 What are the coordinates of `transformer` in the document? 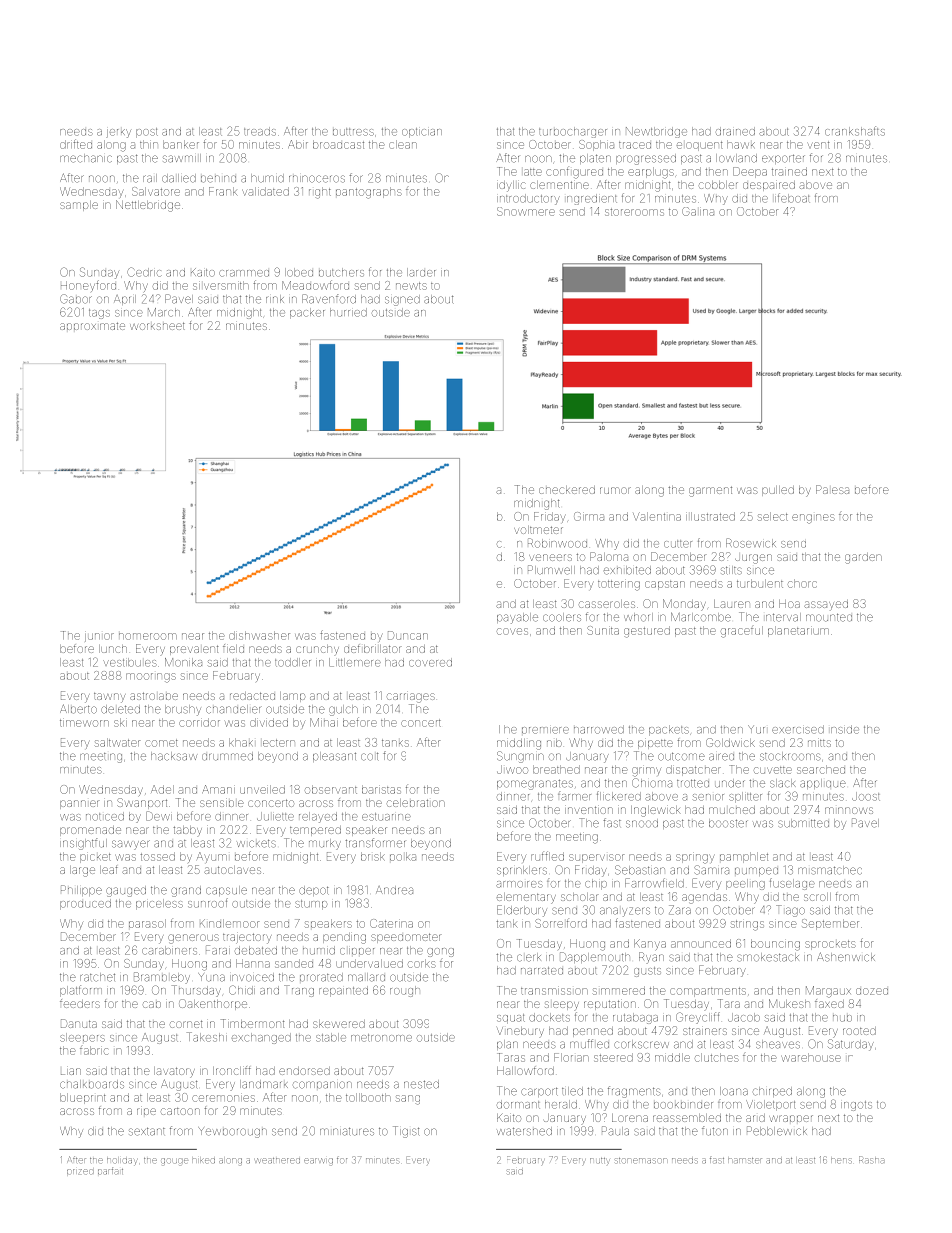 It's located at (375, 843).
